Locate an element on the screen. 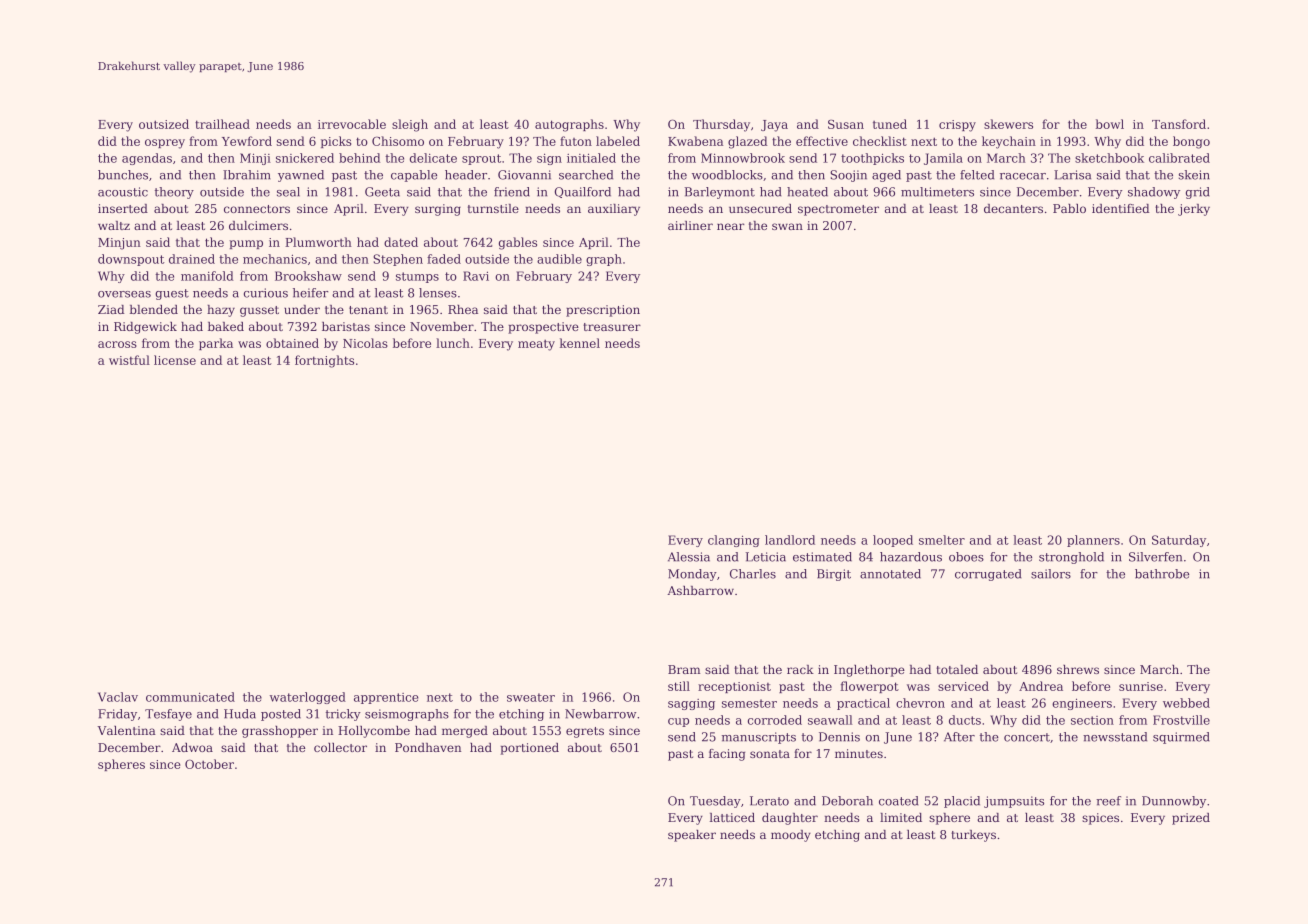 This screenshot has height=924, width=1308. waterlogged is located at coordinates (308, 698).
